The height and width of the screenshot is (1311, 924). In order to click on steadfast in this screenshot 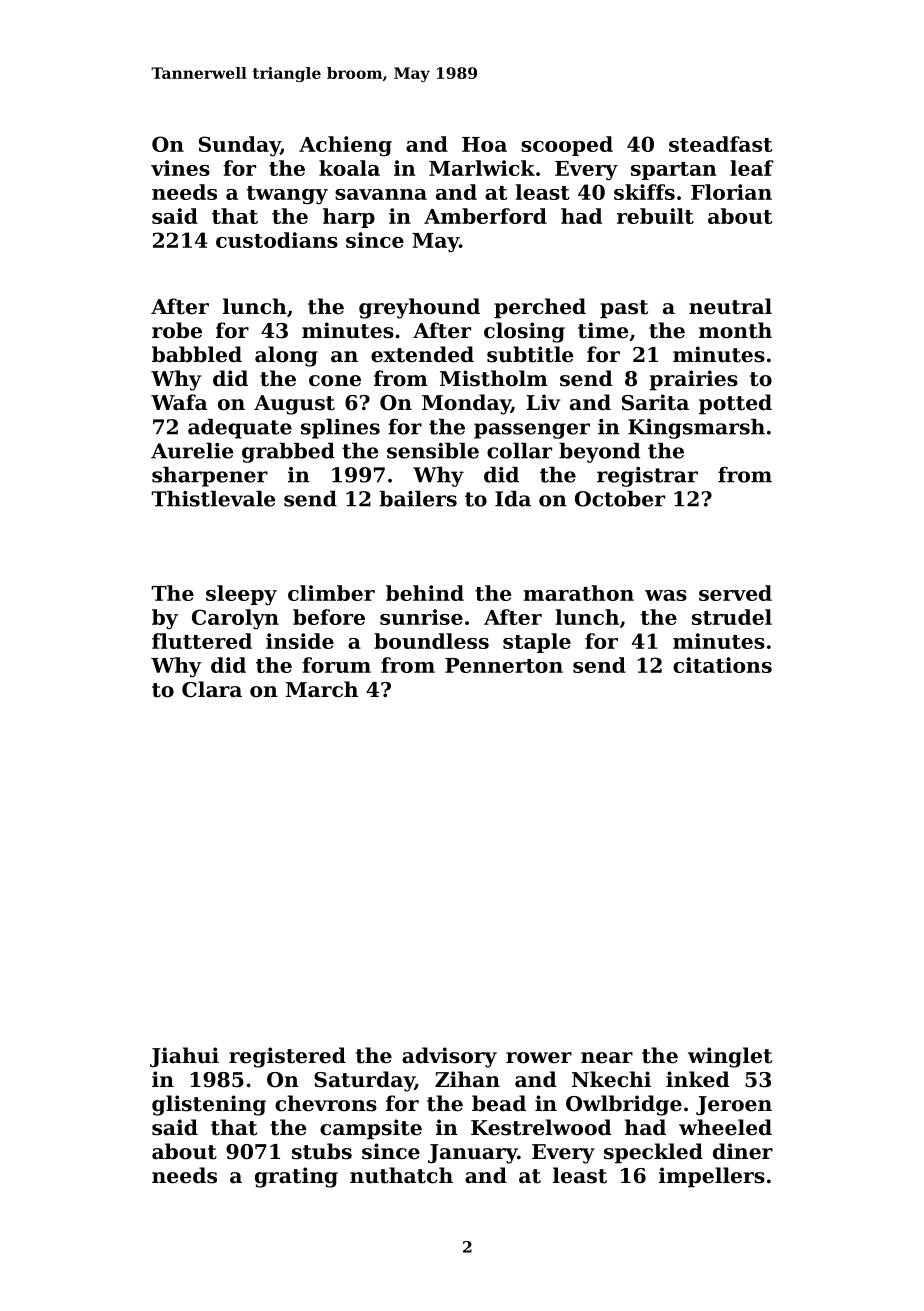, I will do `click(720, 144)`.
